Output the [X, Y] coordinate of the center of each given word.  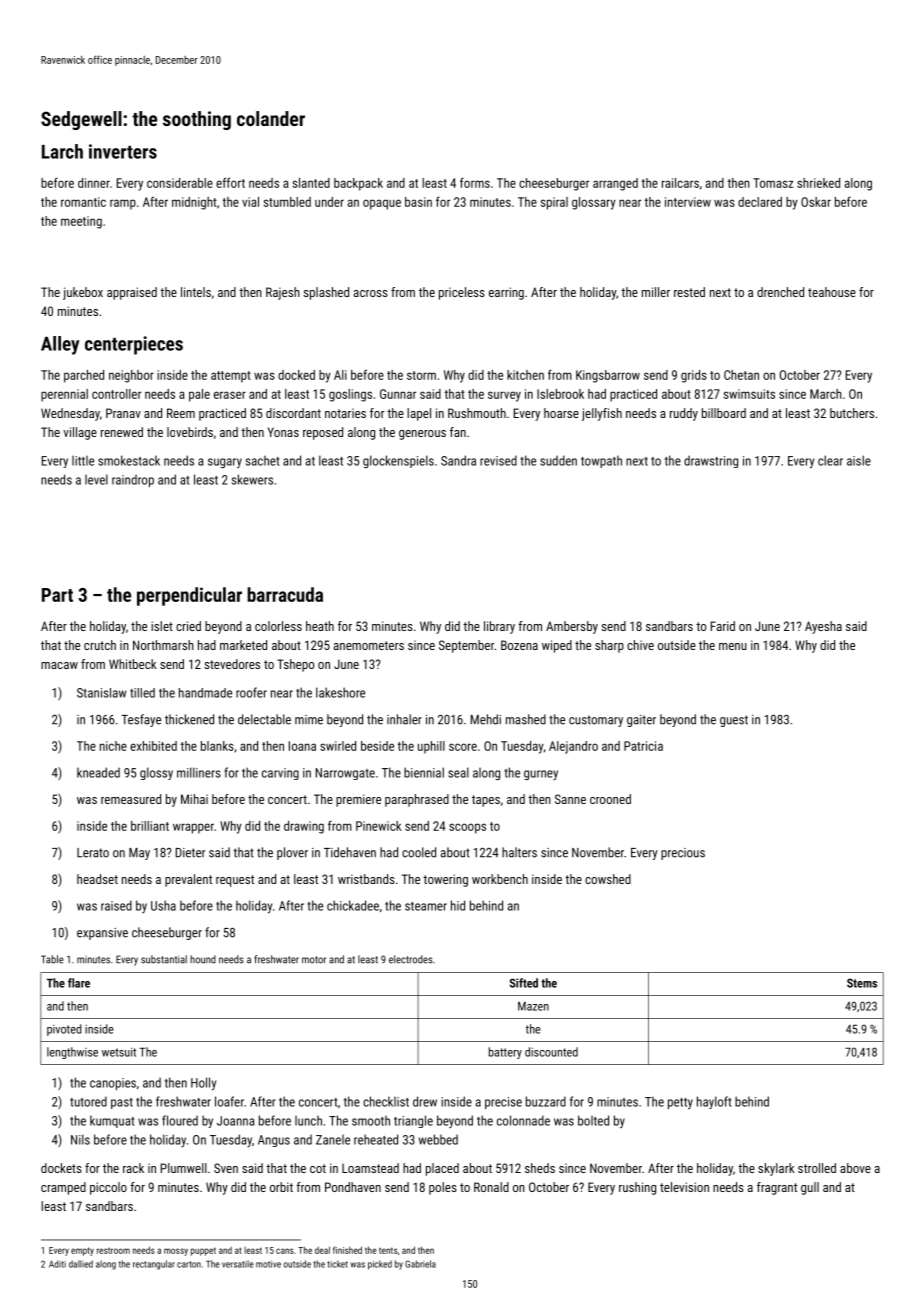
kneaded [98, 772]
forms [475, 183]
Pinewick [379, 826]
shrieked [818, 183]
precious [683, 854]
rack [133, 1168]
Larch [62, 151]
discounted [551, 1052]
